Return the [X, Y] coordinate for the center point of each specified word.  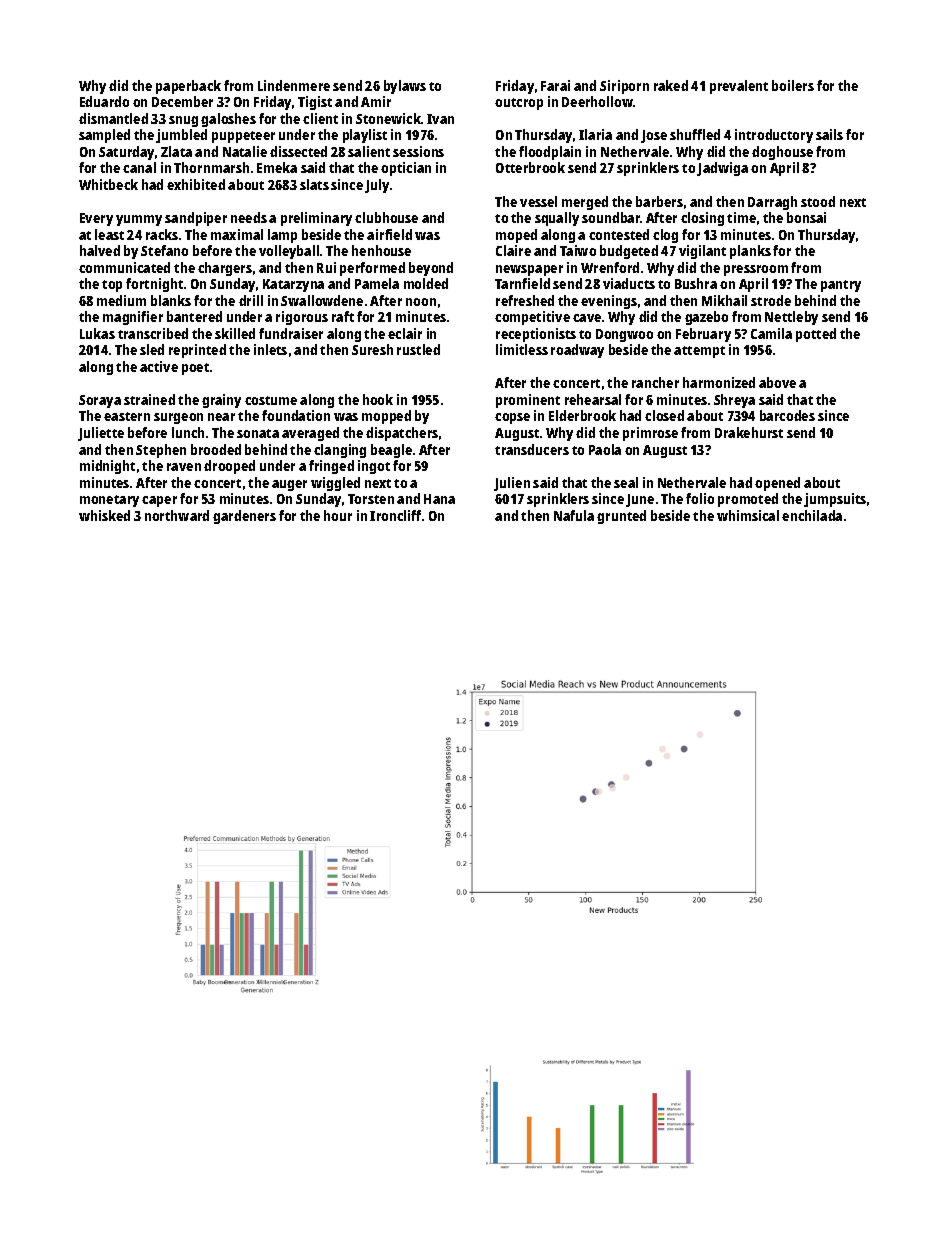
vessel [538, 201]
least [109, 234]
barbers [659, 201]
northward [177, 515]
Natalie [245, 151]
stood [818, 201]
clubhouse [386, 217]
